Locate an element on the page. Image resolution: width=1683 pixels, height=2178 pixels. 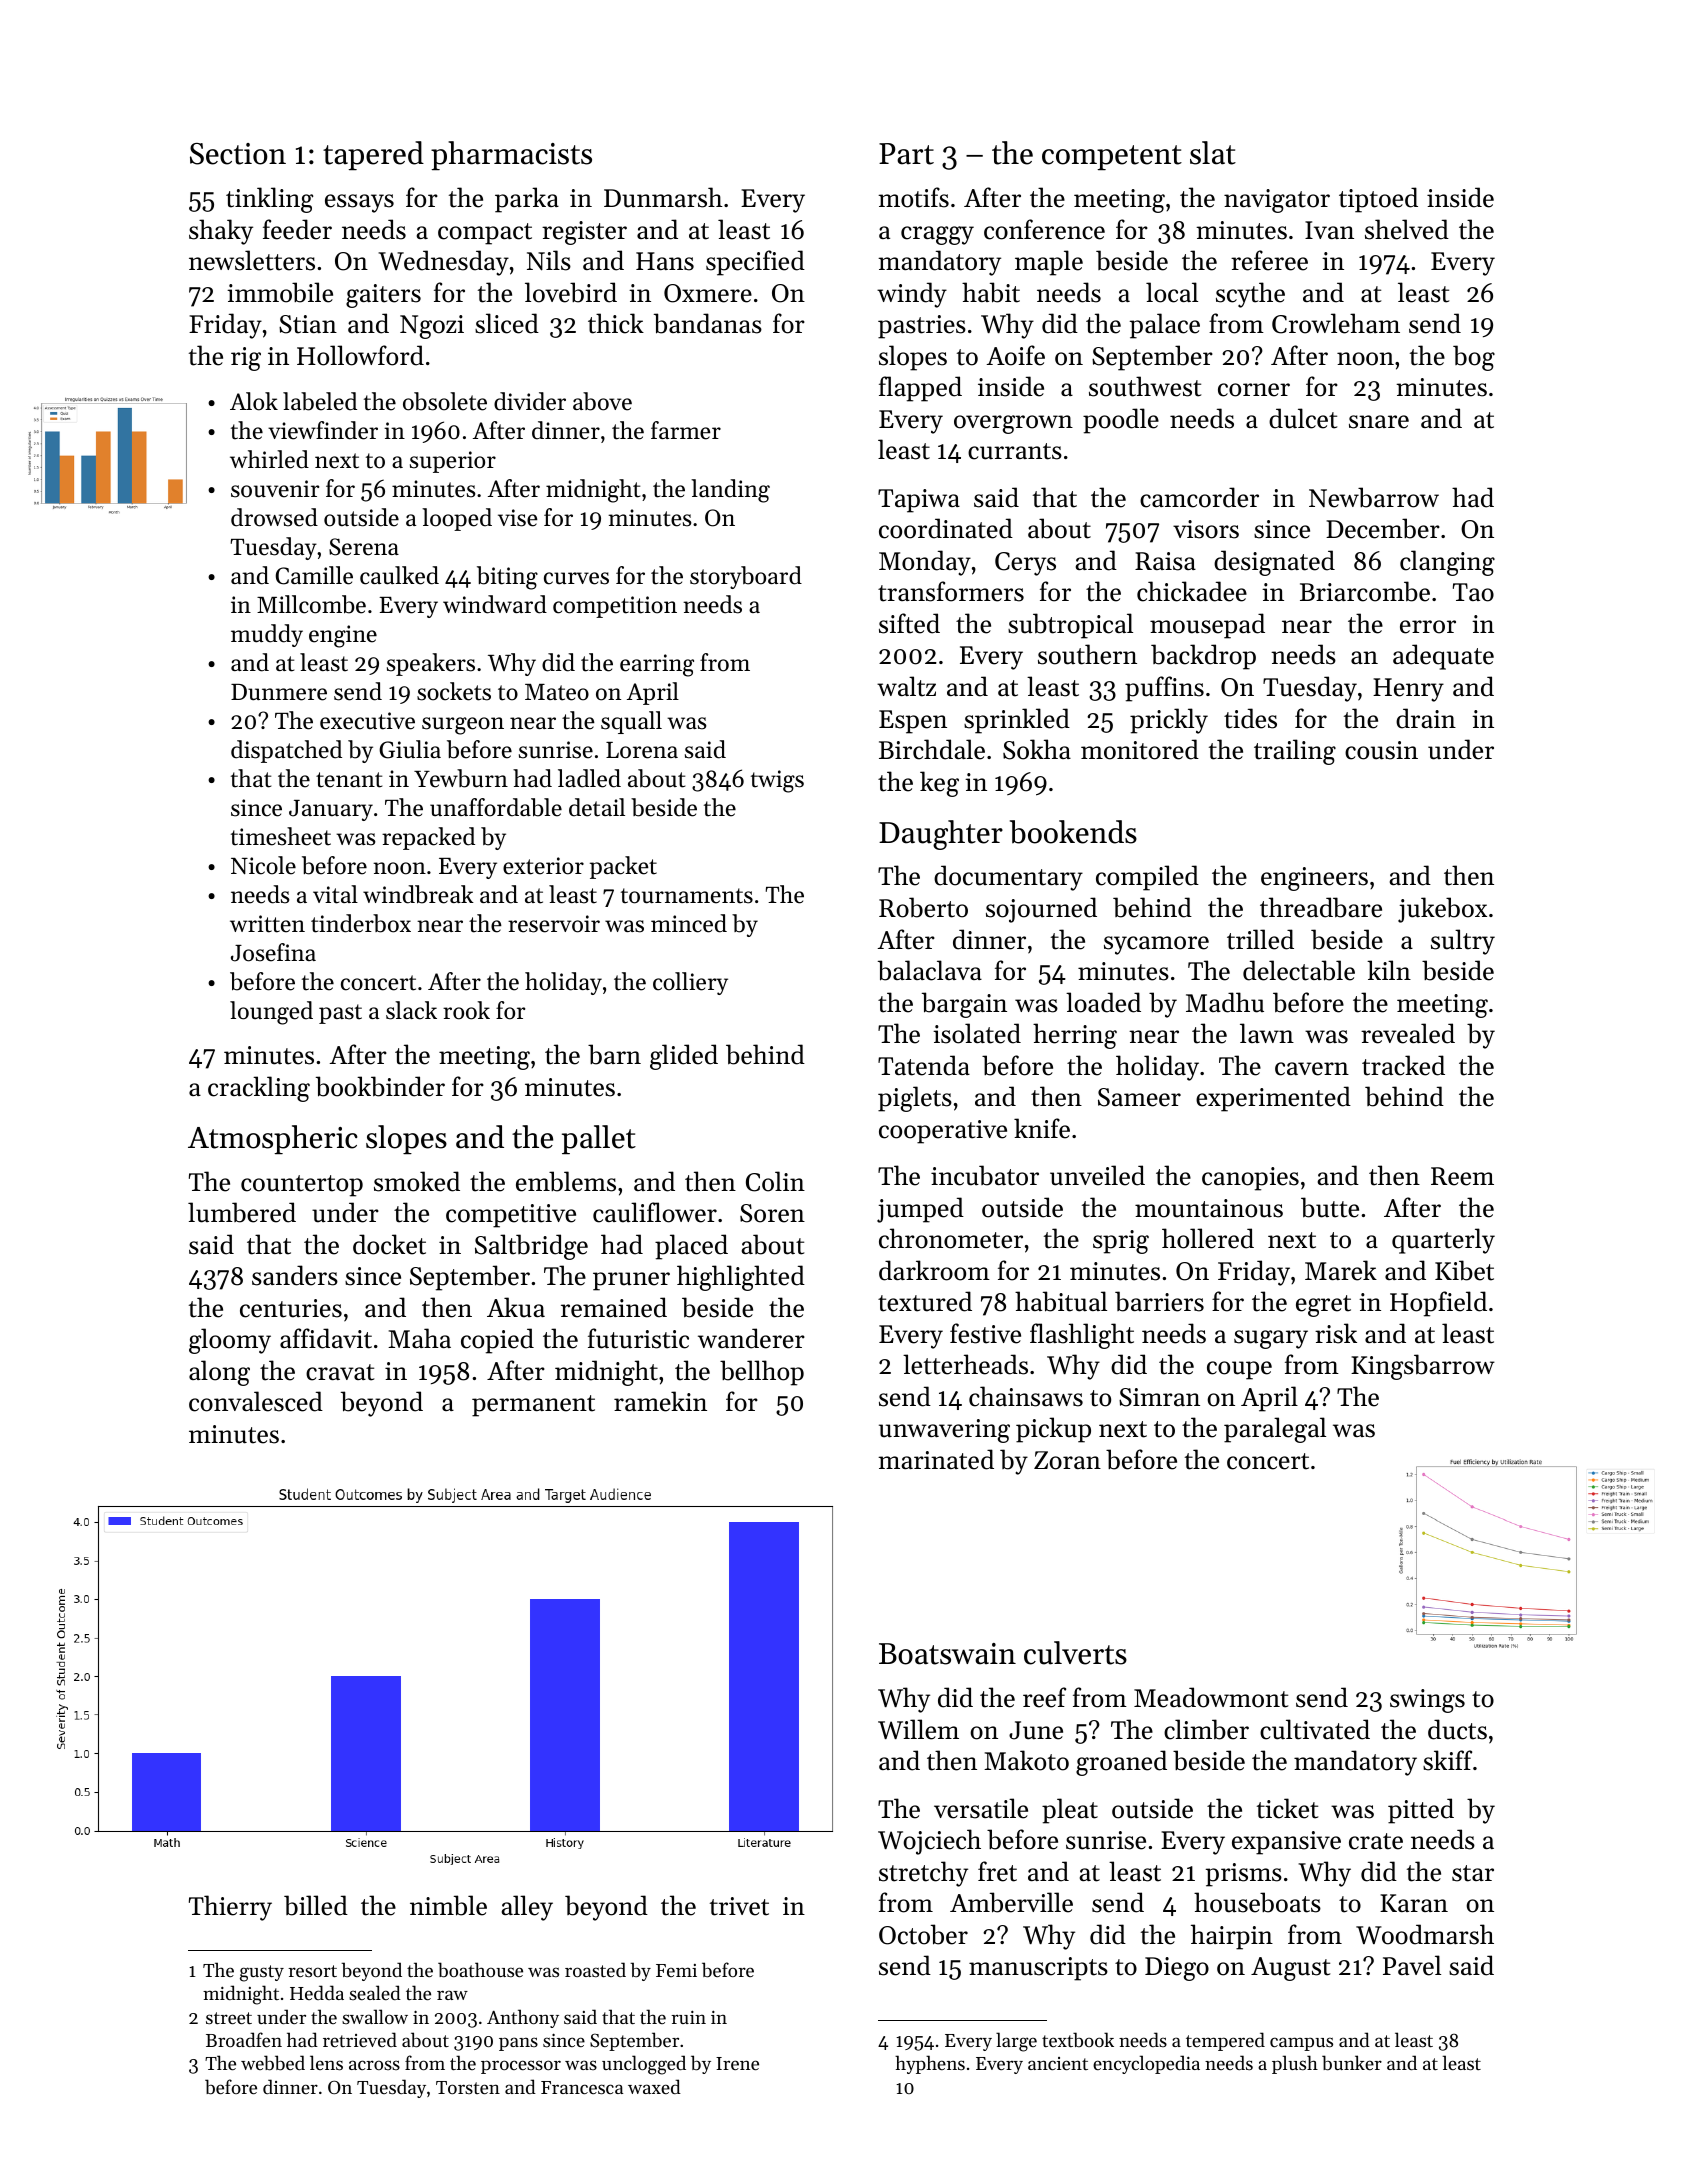
Zoran is located at coordinates (1067, 1460).
